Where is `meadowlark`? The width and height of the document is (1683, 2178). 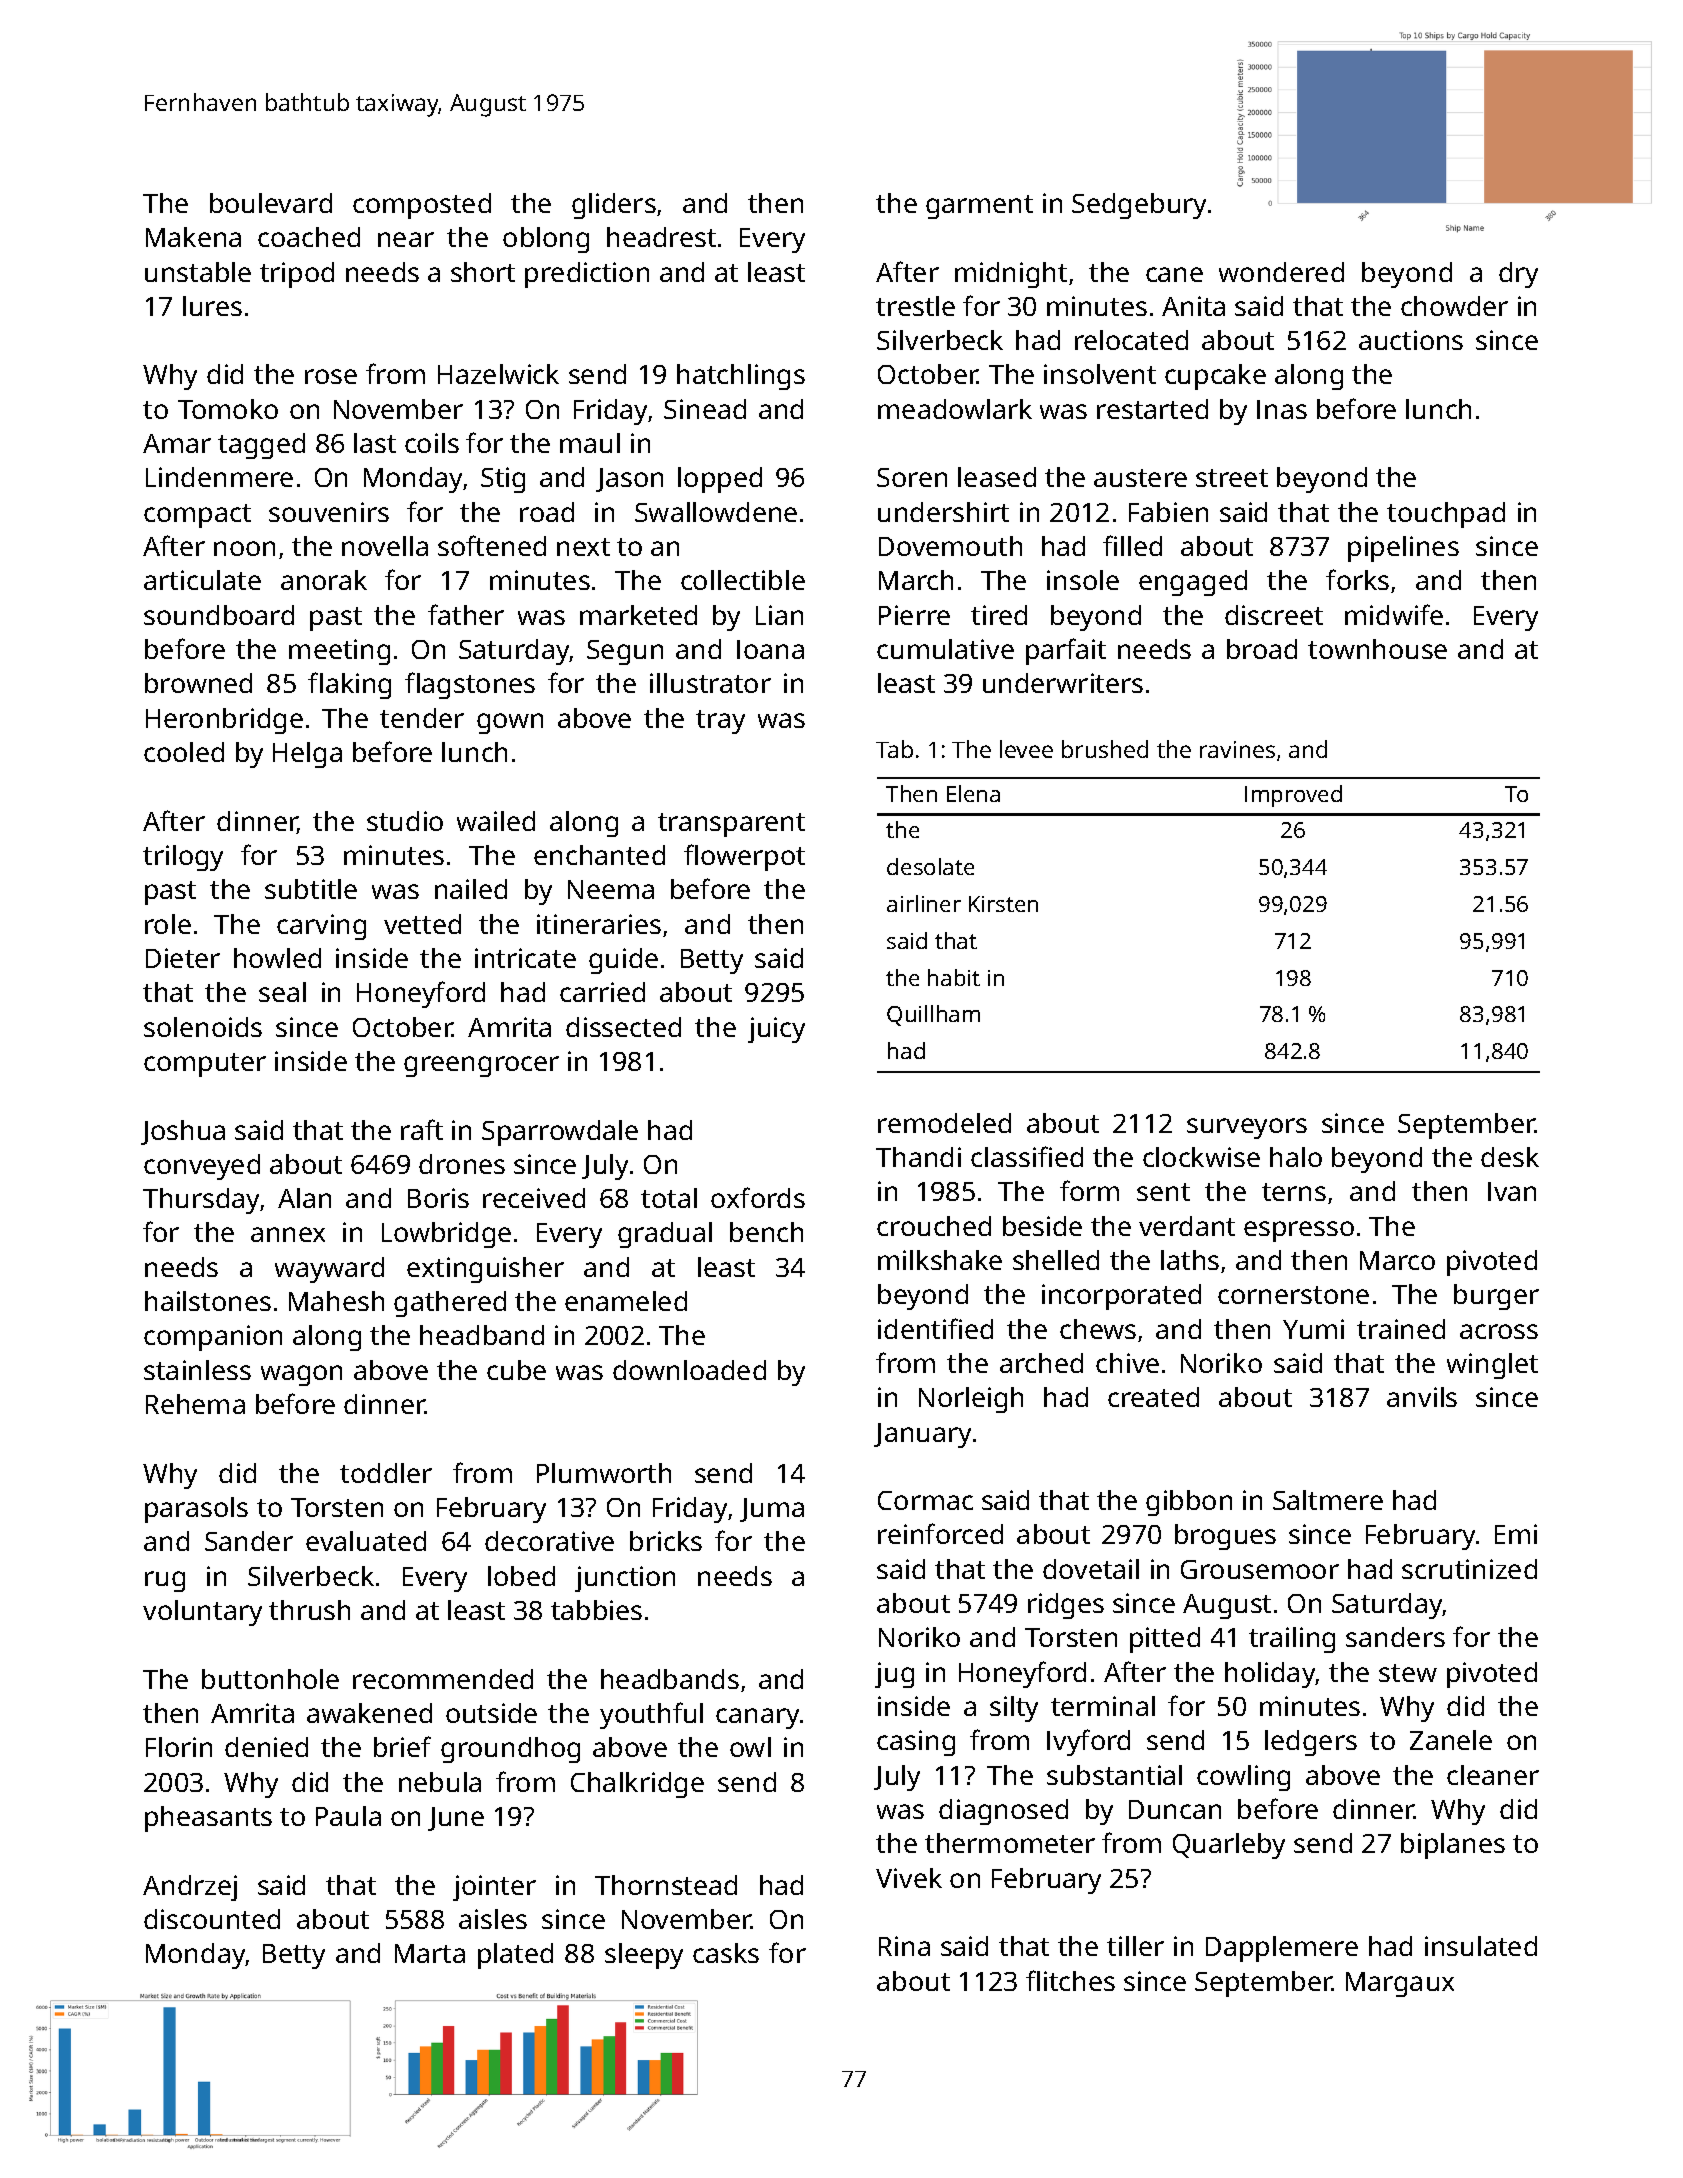 meadowlark is located at coordinates (955, 409).
